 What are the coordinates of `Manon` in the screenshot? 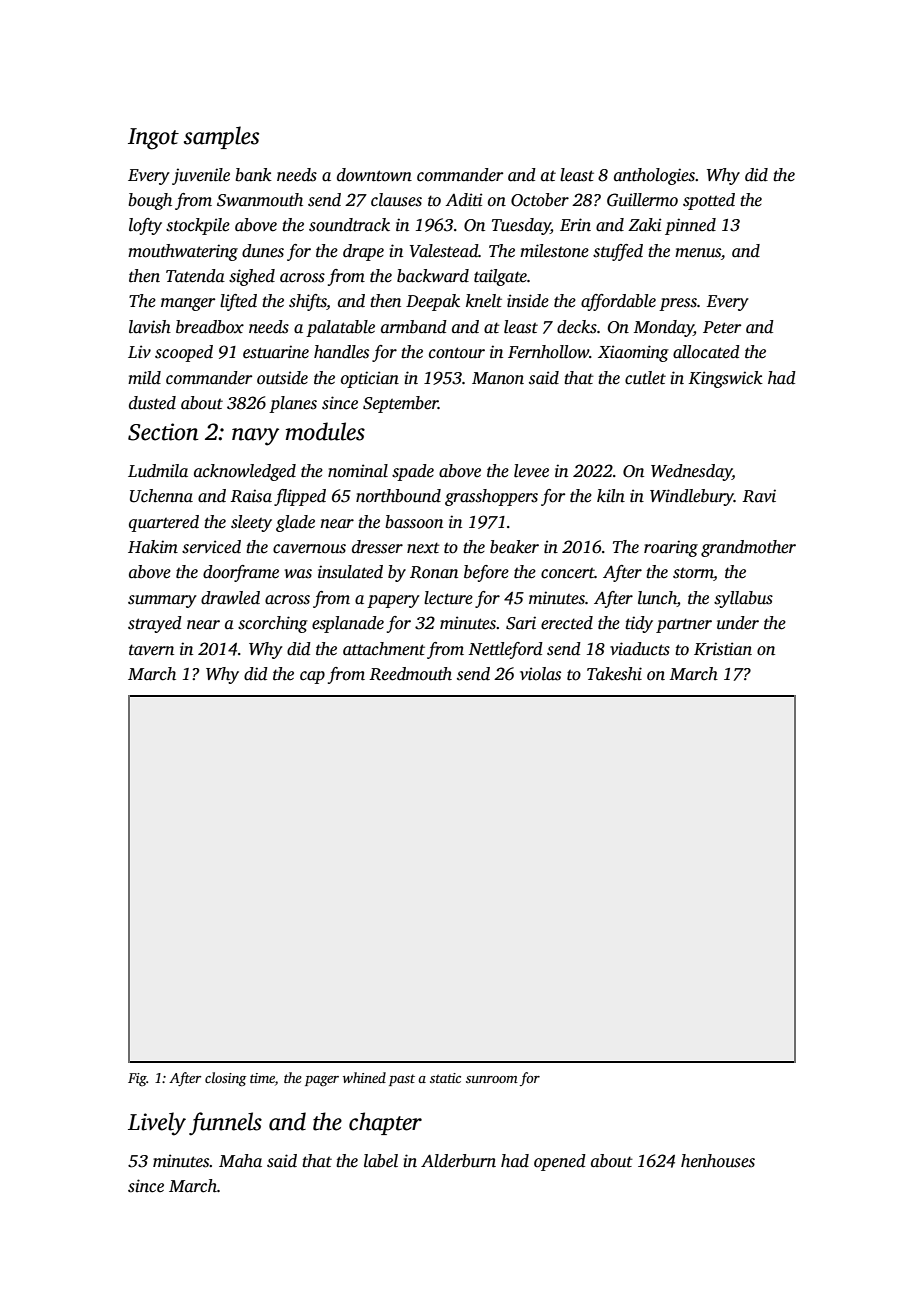 It's located at (498, 378).
